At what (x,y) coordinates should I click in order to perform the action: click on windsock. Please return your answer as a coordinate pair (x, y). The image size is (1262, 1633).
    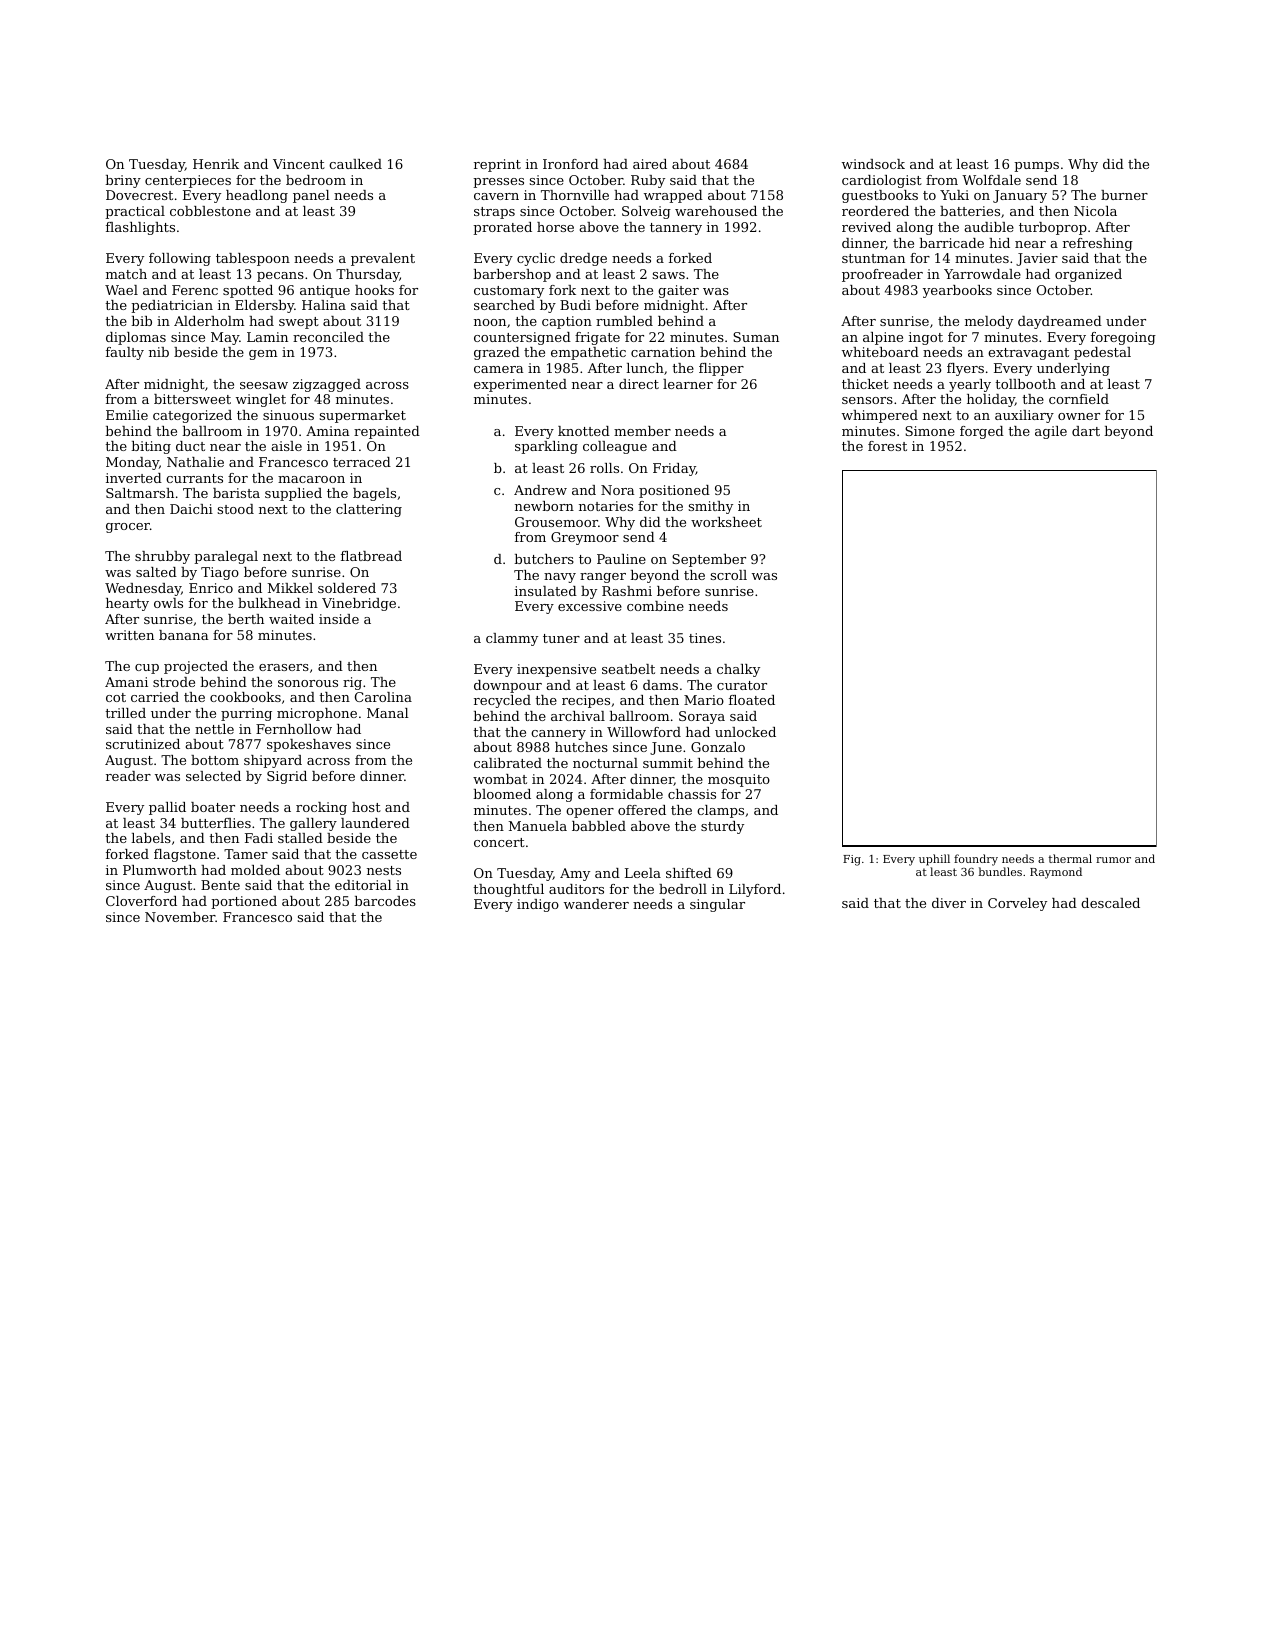
    Looking at the image, I should click on (873, 164).
